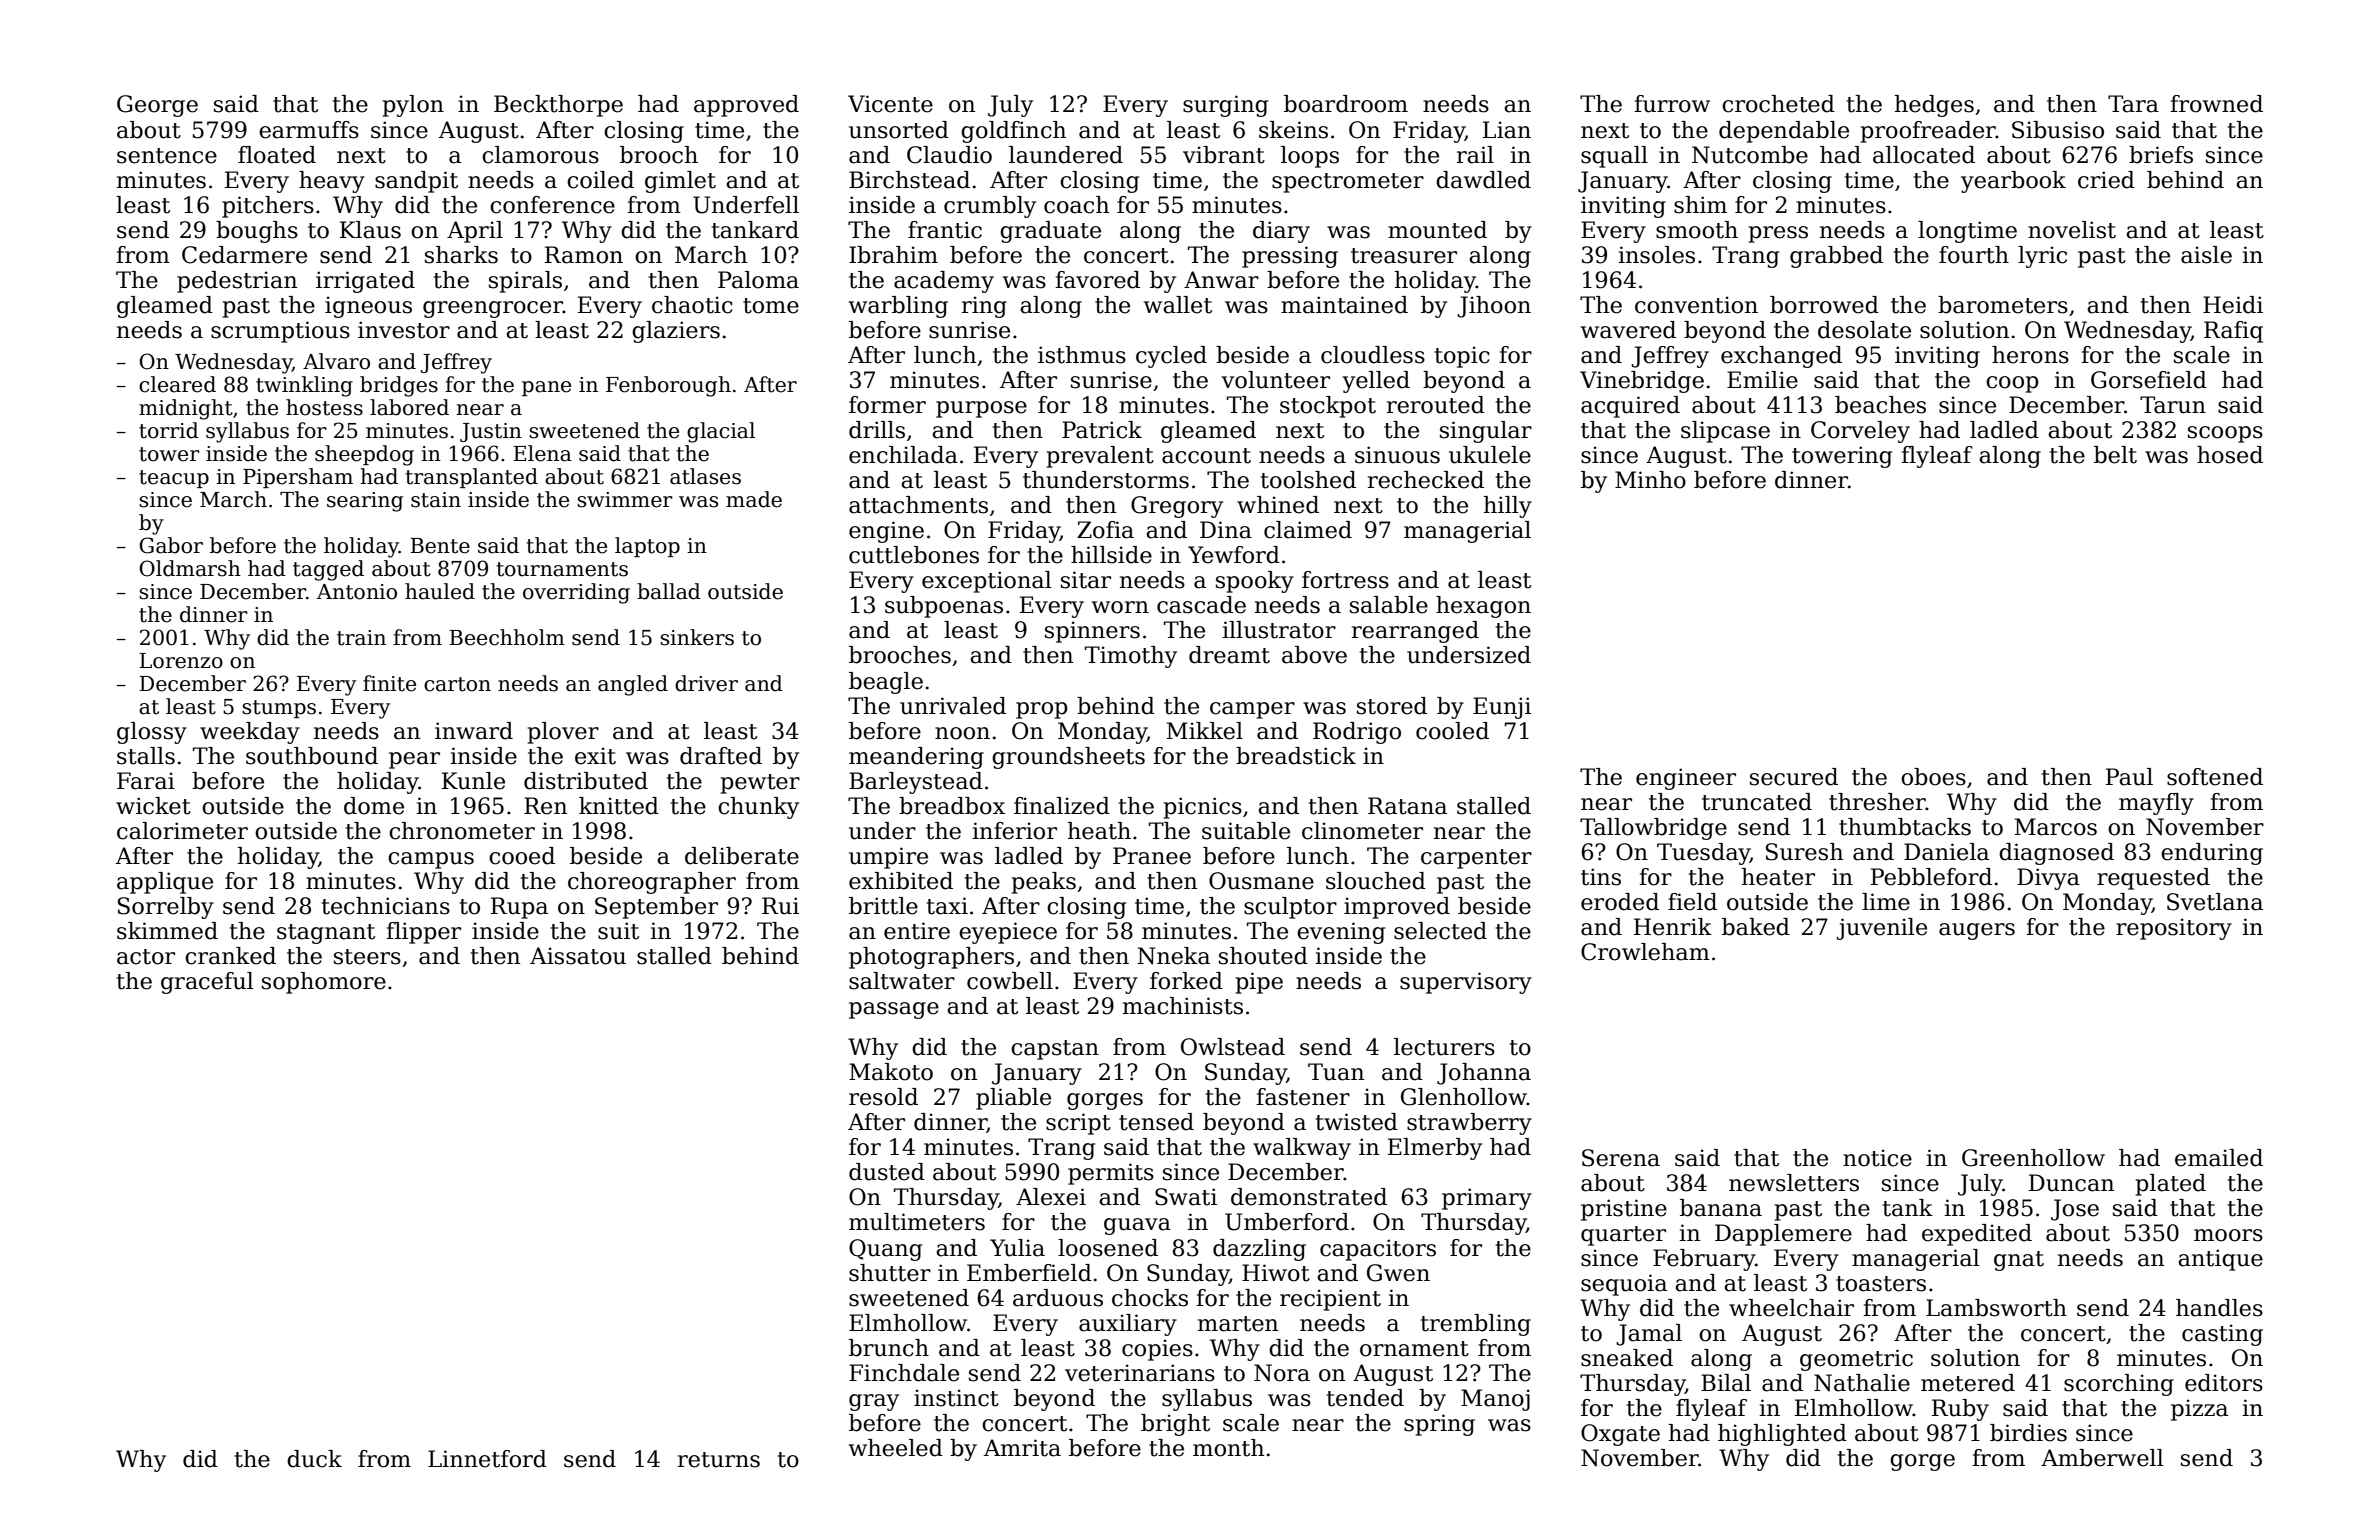  What do you see at coordinates (268, 207) in the screenshot?
I see `pitchers` at bounding box center [268, 207].
